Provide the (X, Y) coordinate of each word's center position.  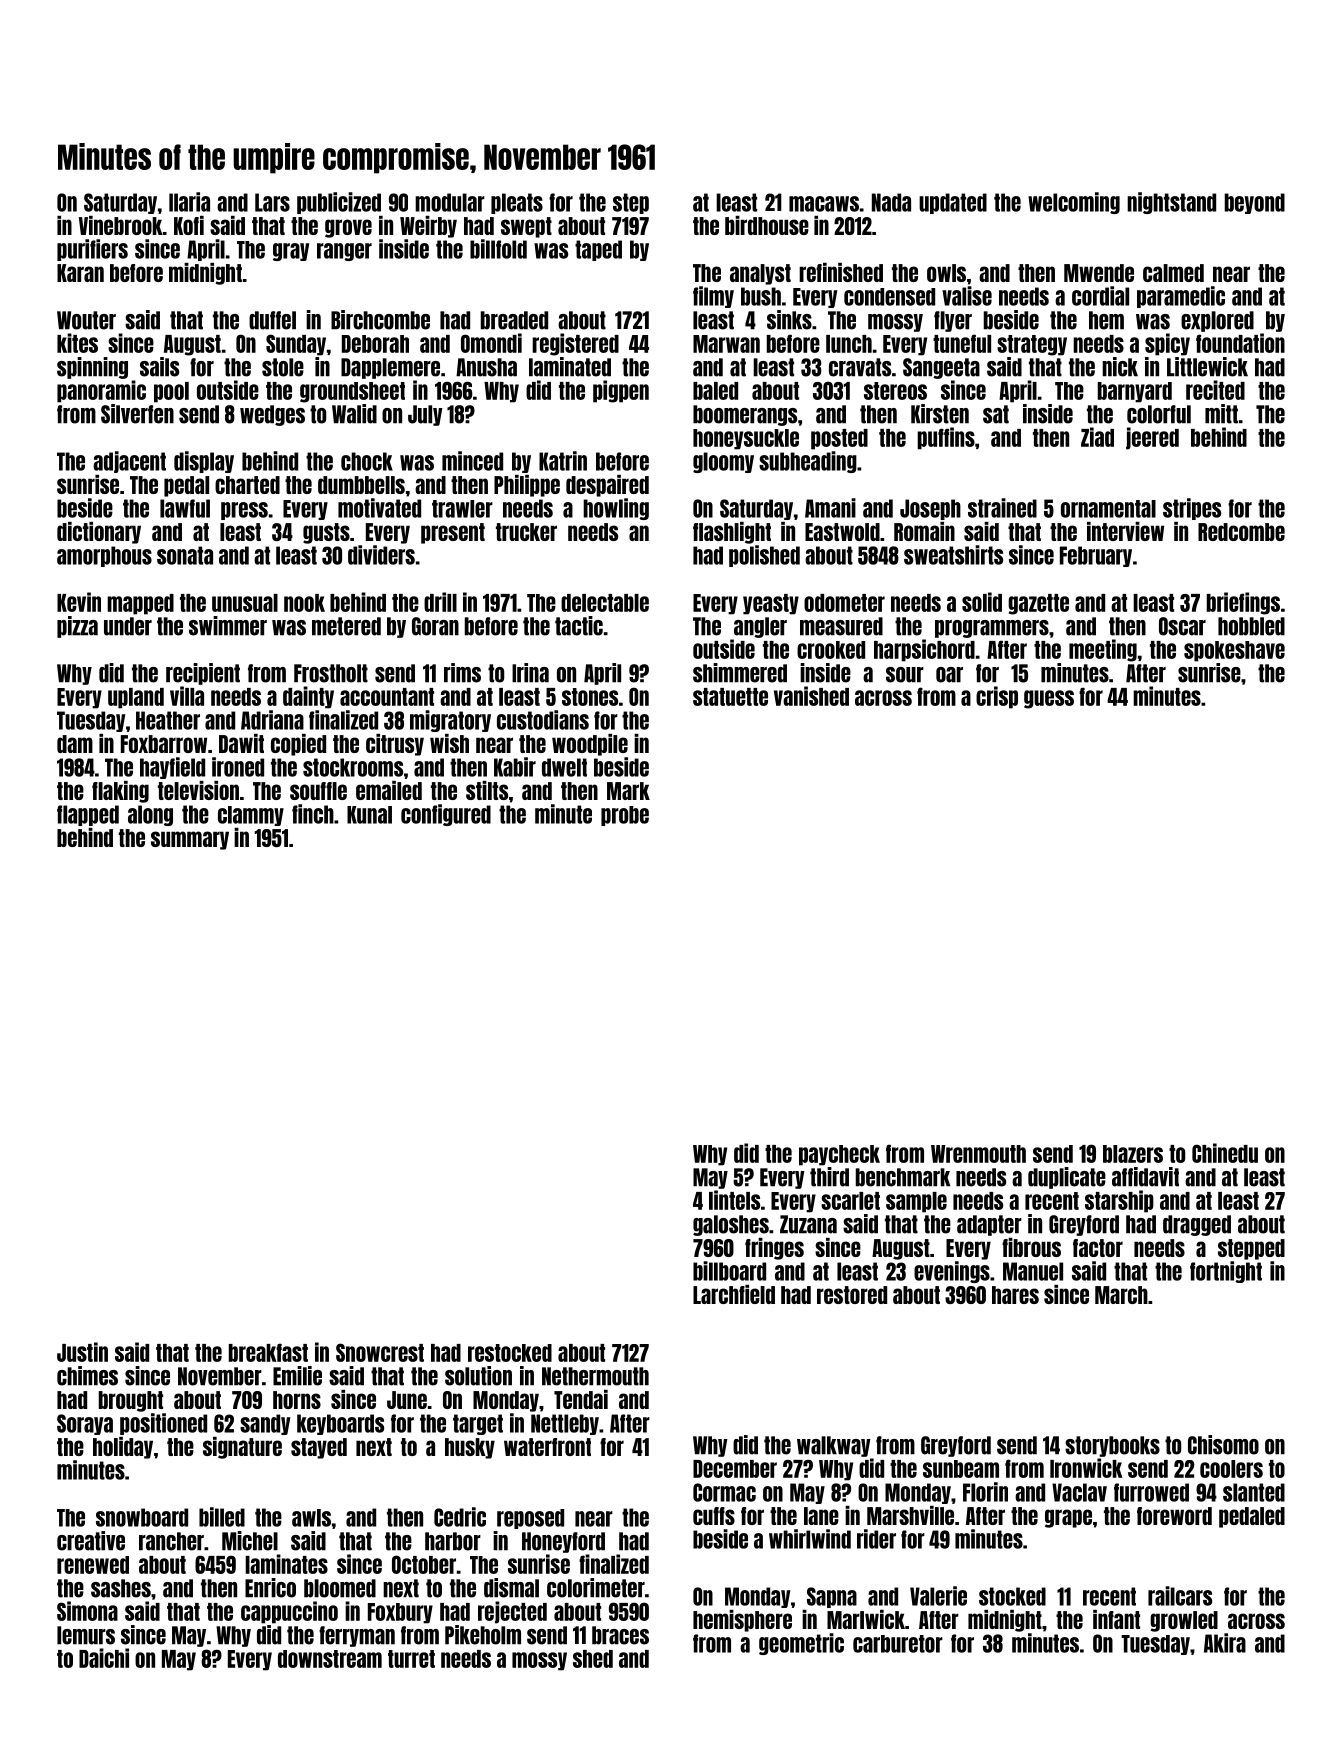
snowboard (142, 1517)
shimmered (740, 673)
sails (159, 367)
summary (190, 840)
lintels (734, 1200)
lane (821, 1516)
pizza (77, 627)
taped (598, 250)
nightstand (1171, 203)
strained (1002, 508)
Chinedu (1225, 1153)
